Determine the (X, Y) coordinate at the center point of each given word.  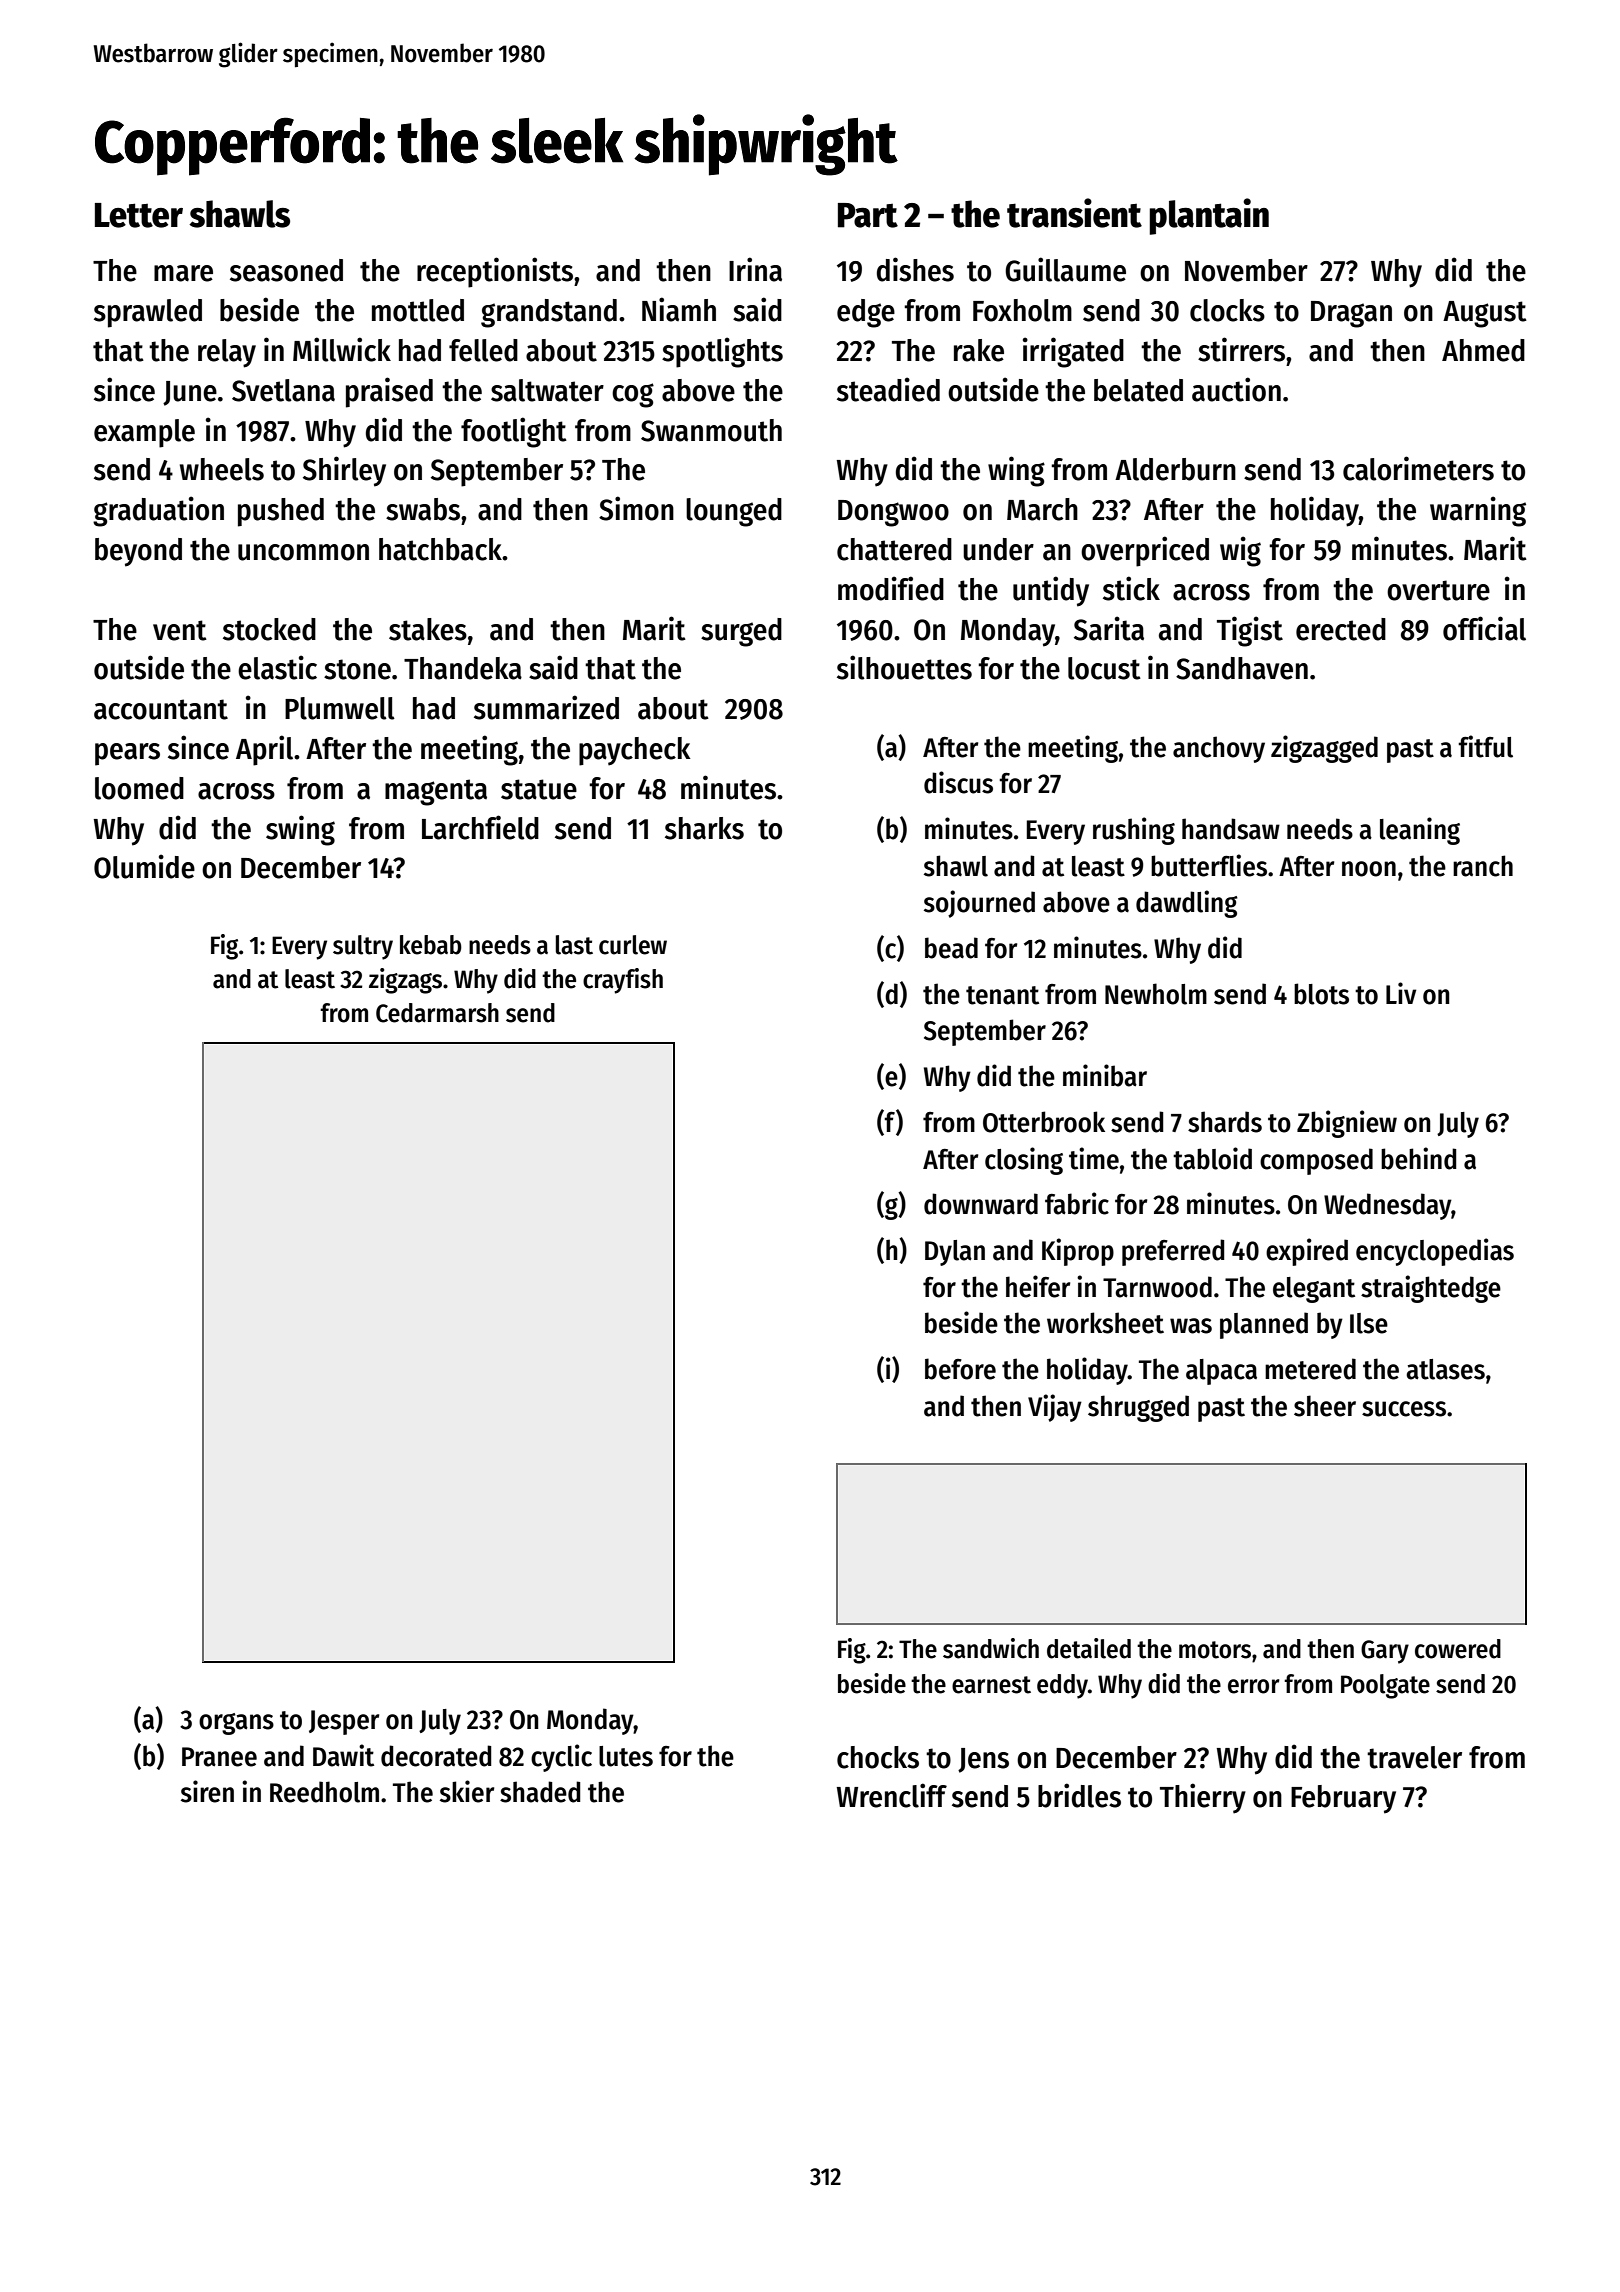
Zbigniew (1347, 1124)
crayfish (623, 981)
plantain (1209, 216)
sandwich (991, 1648)
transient (1074, 213)
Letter (139, 215)
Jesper (344, 1722)
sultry (363, 947)
